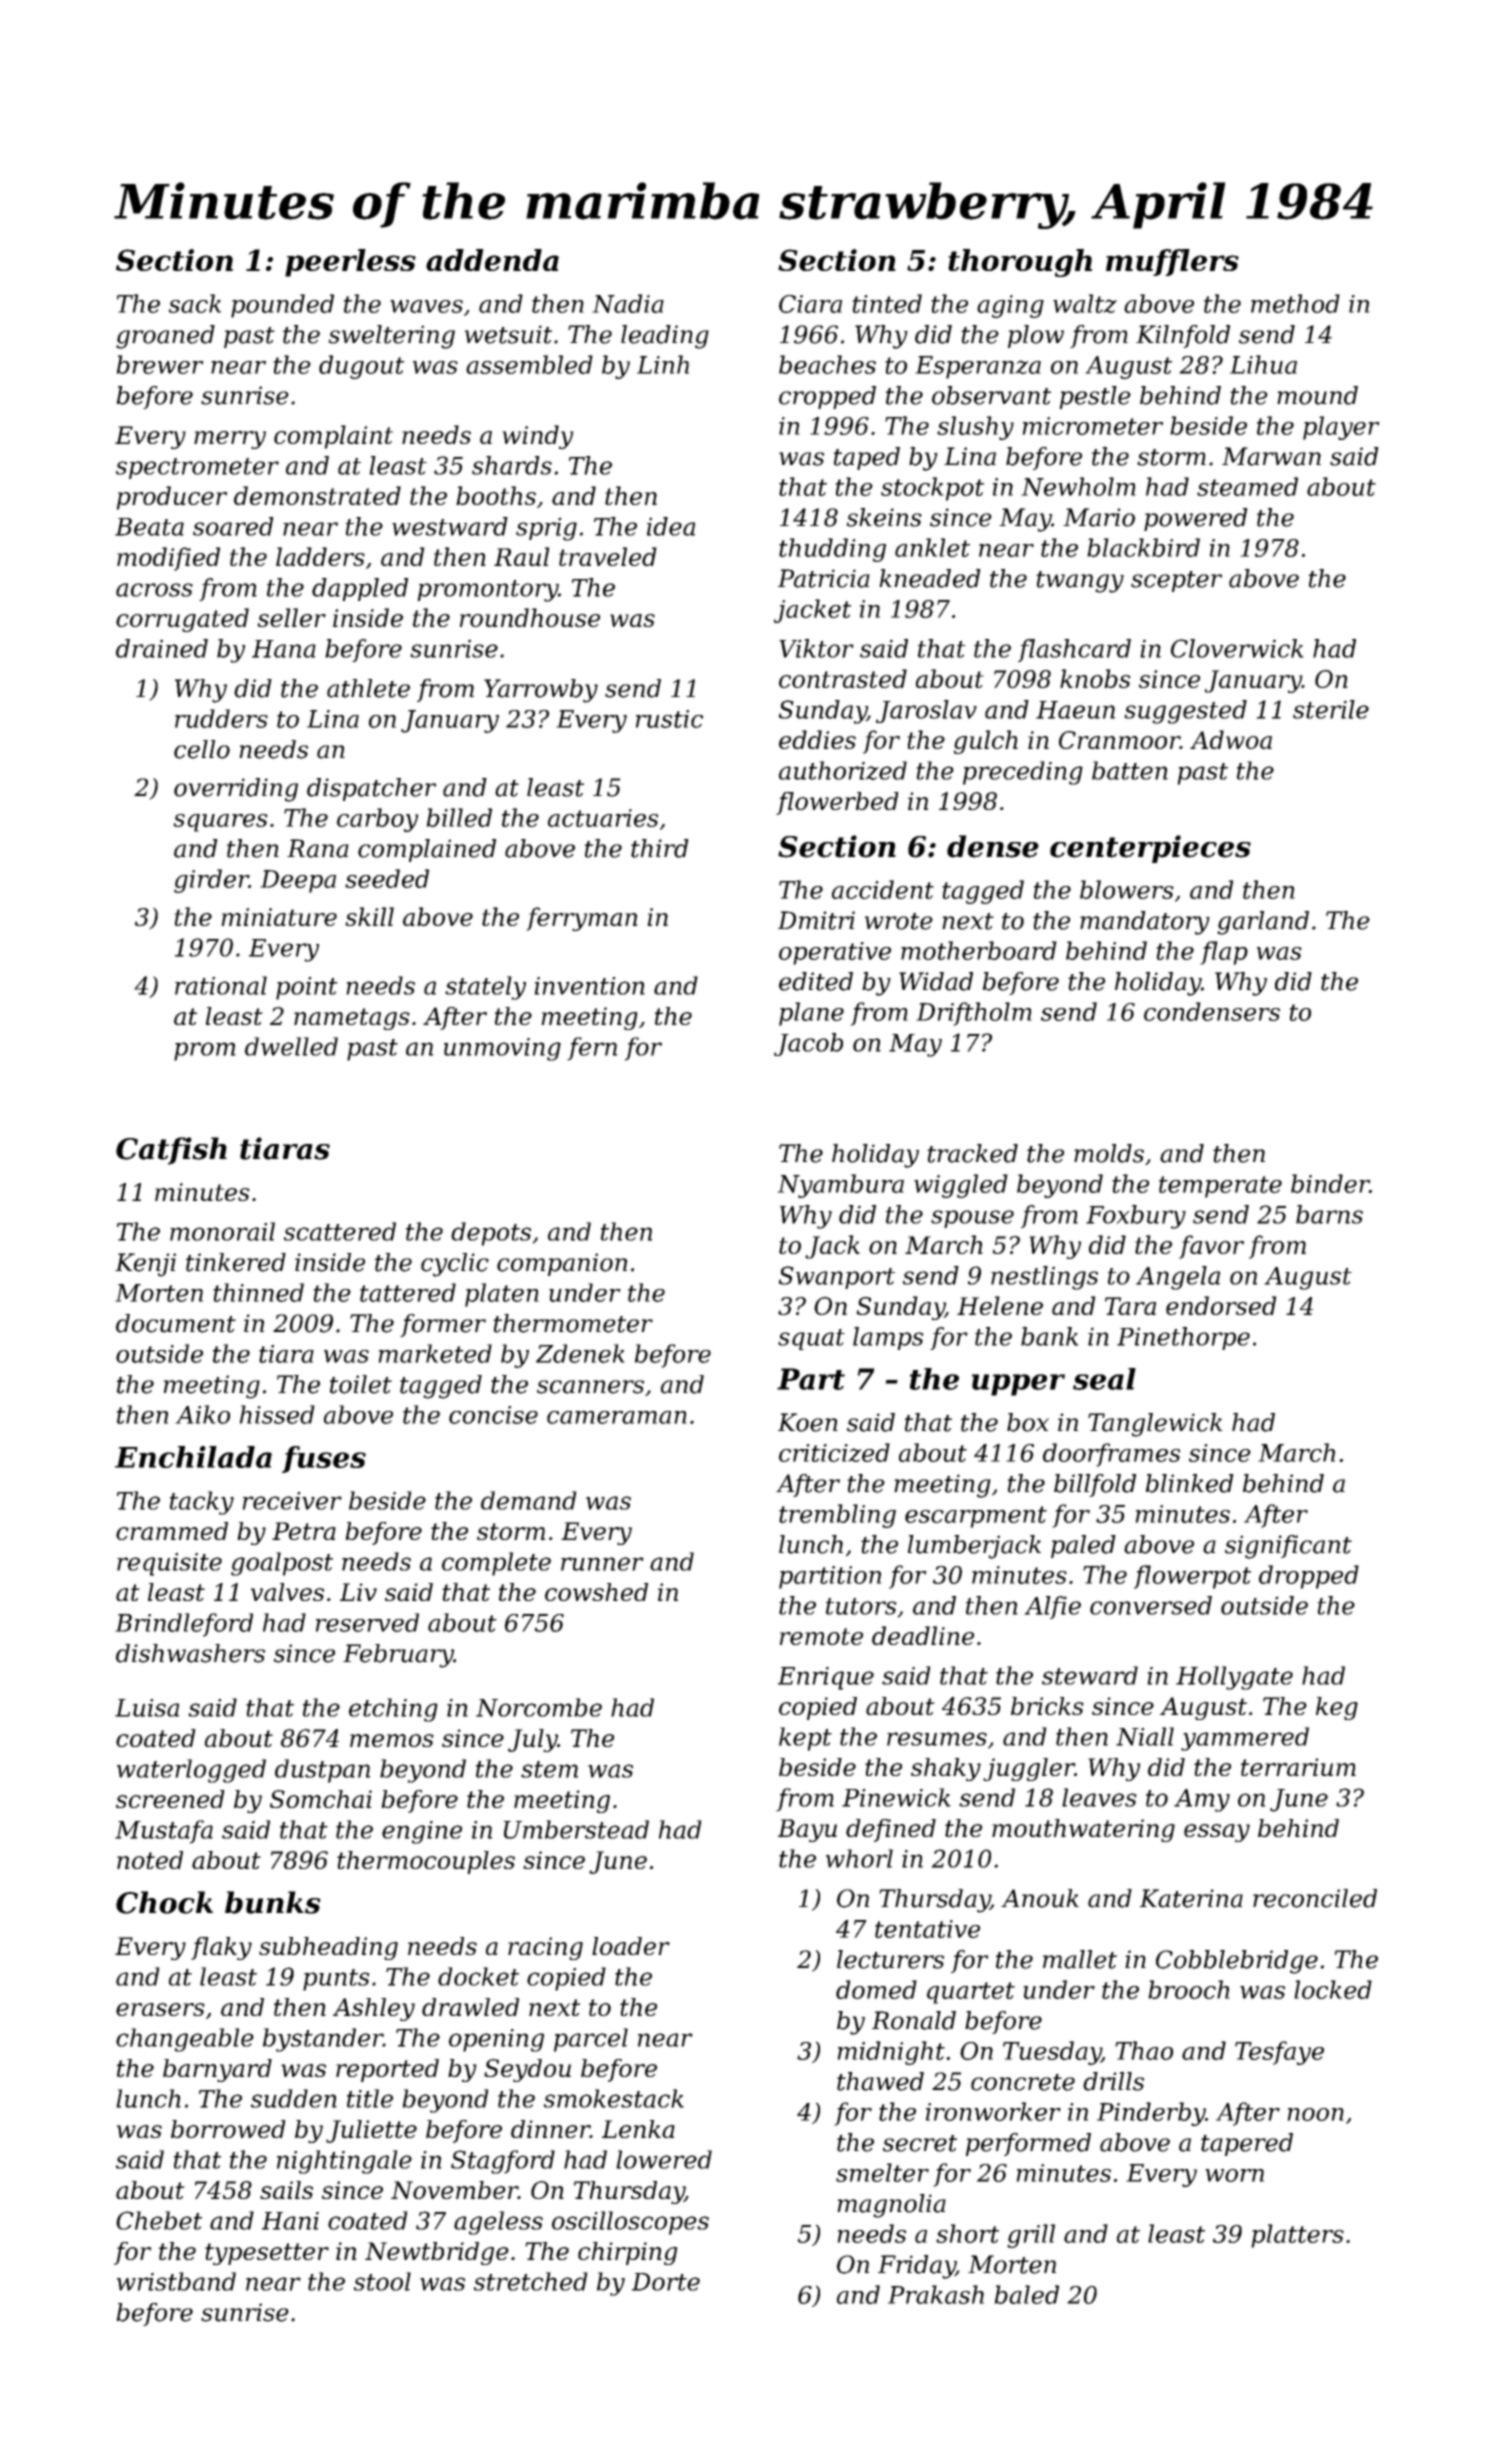 The height and width of the document is (2464, 1496). What do you see at coordinates (810, 304) in the document?
I see `Ciara` at bounding box center [810, 304].
